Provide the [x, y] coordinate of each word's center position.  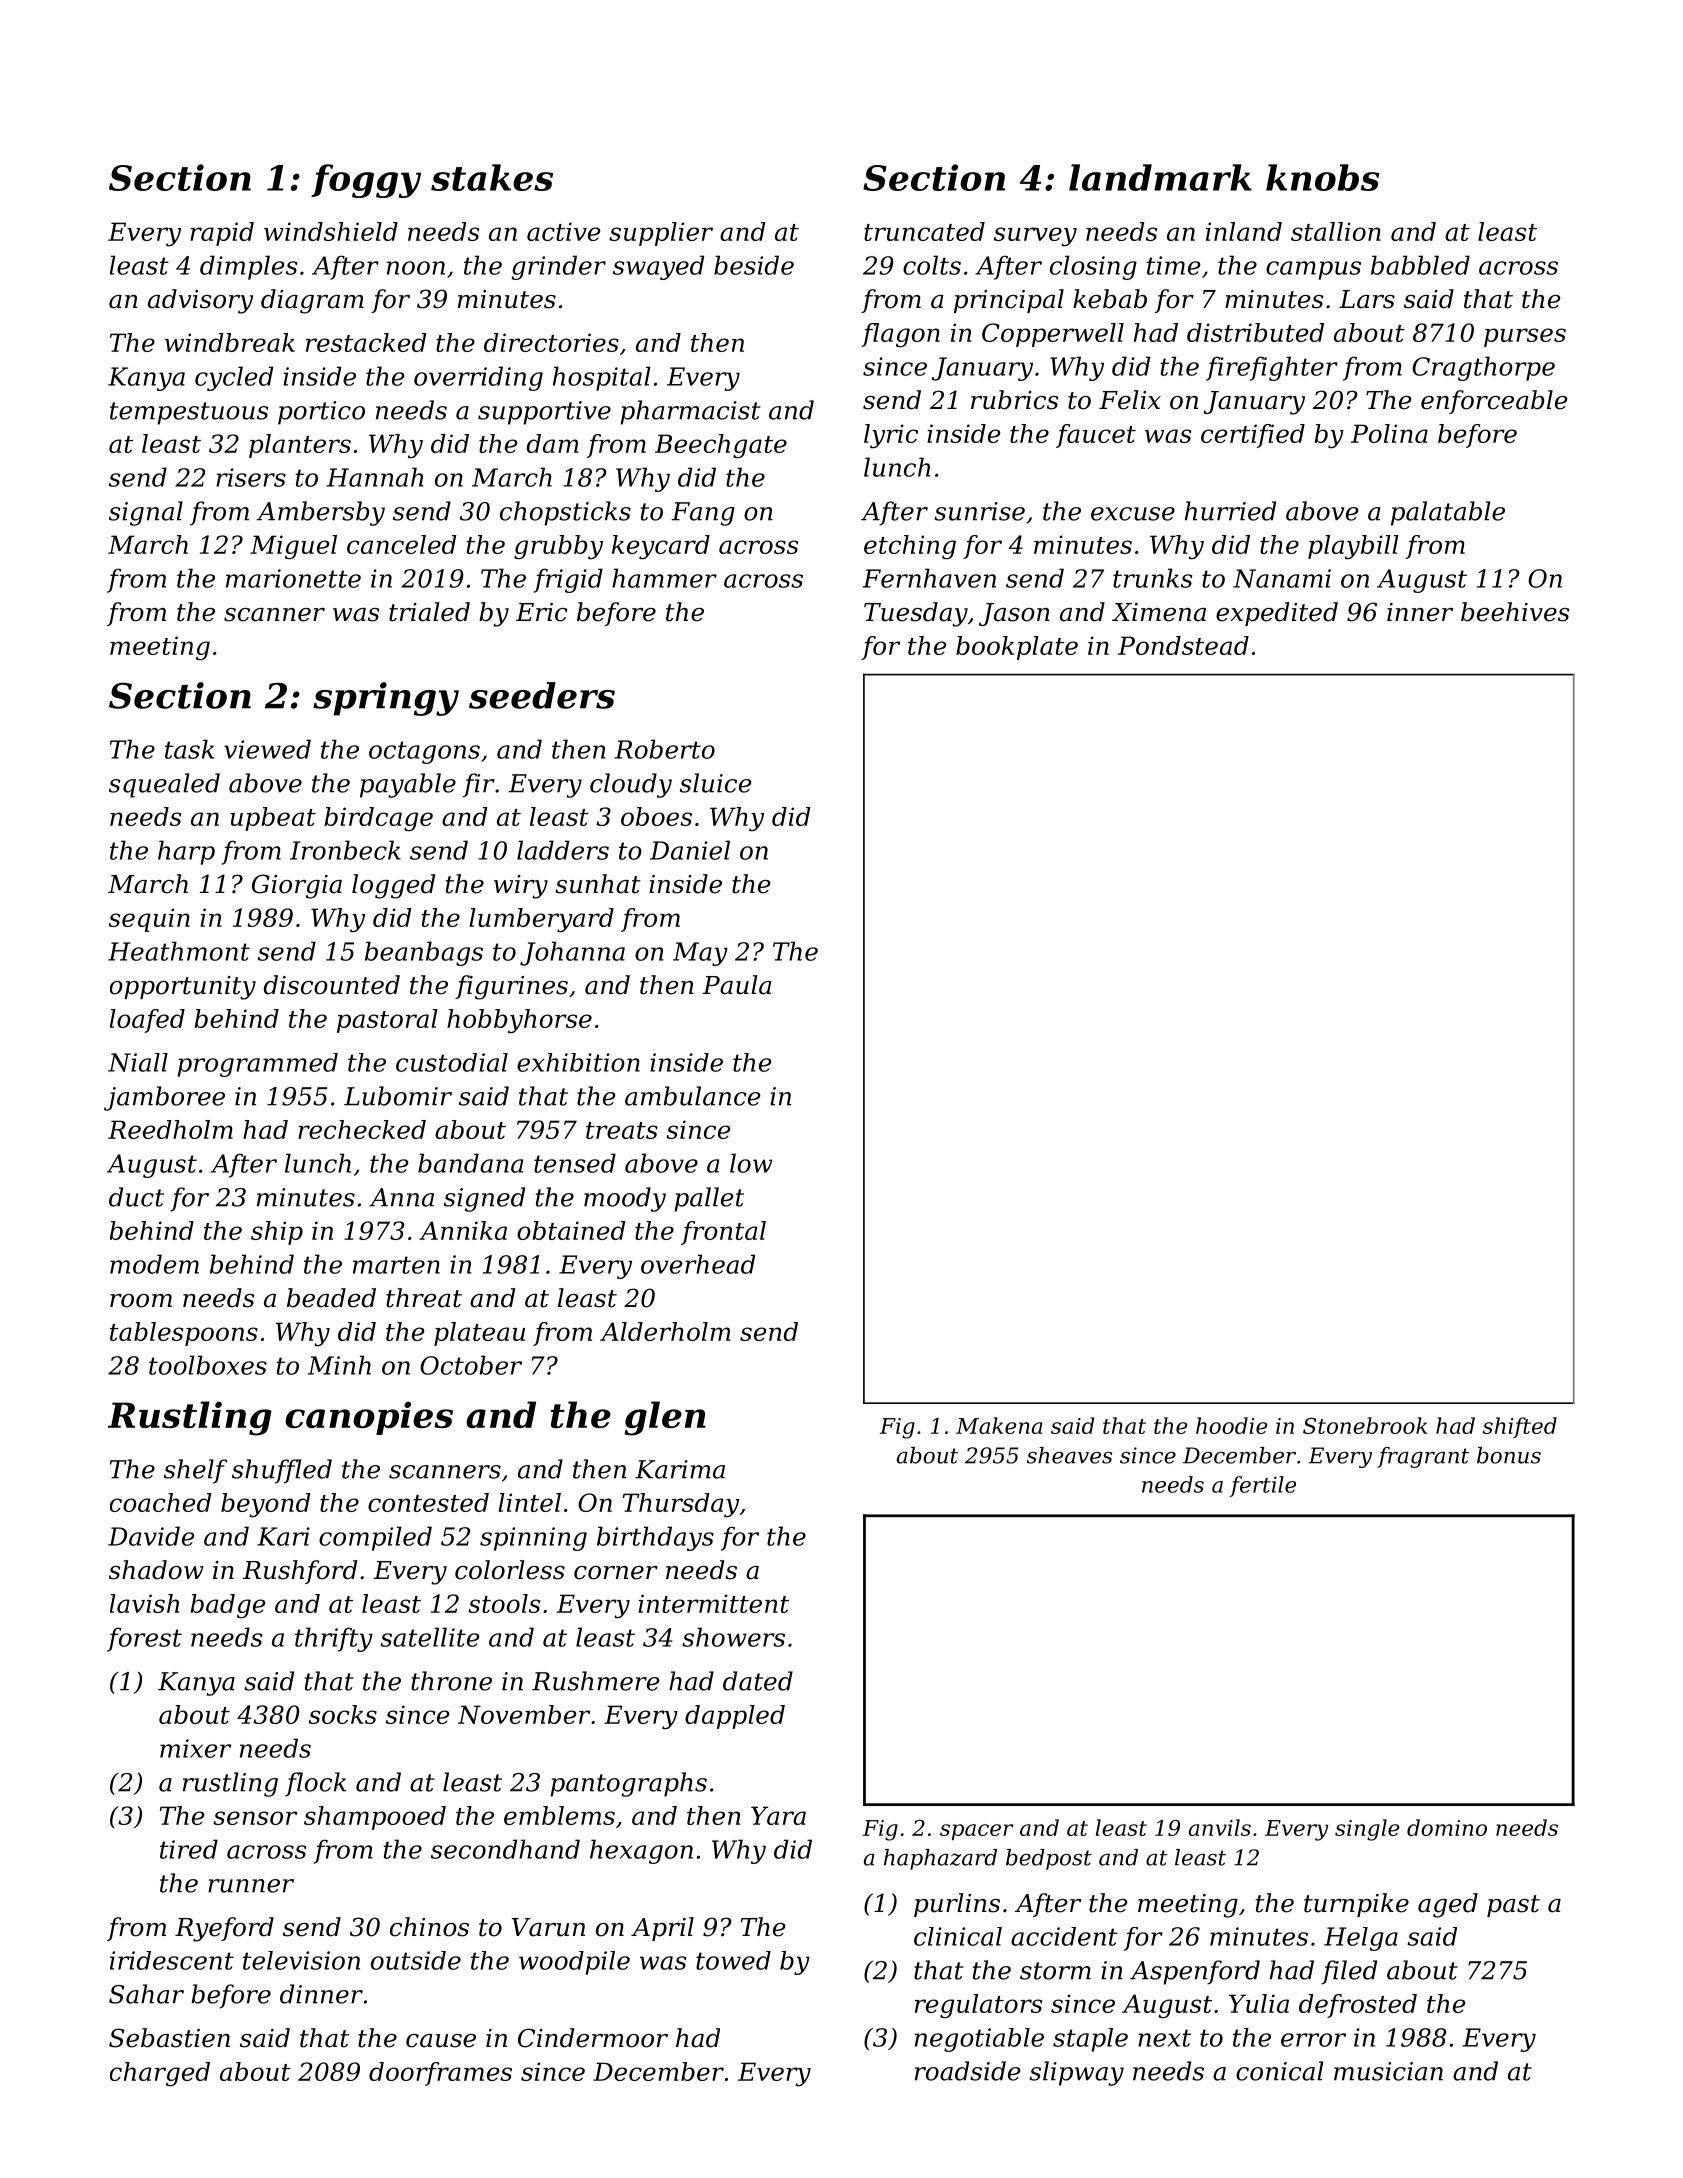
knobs [1323, 177]
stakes [492, 177]
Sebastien [169, 2038]
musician [1388, 2071]
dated [758, 1681]
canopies [369, 1418]
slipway [1076, 2073]
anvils [1219, 1827]
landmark [1160, 177]
